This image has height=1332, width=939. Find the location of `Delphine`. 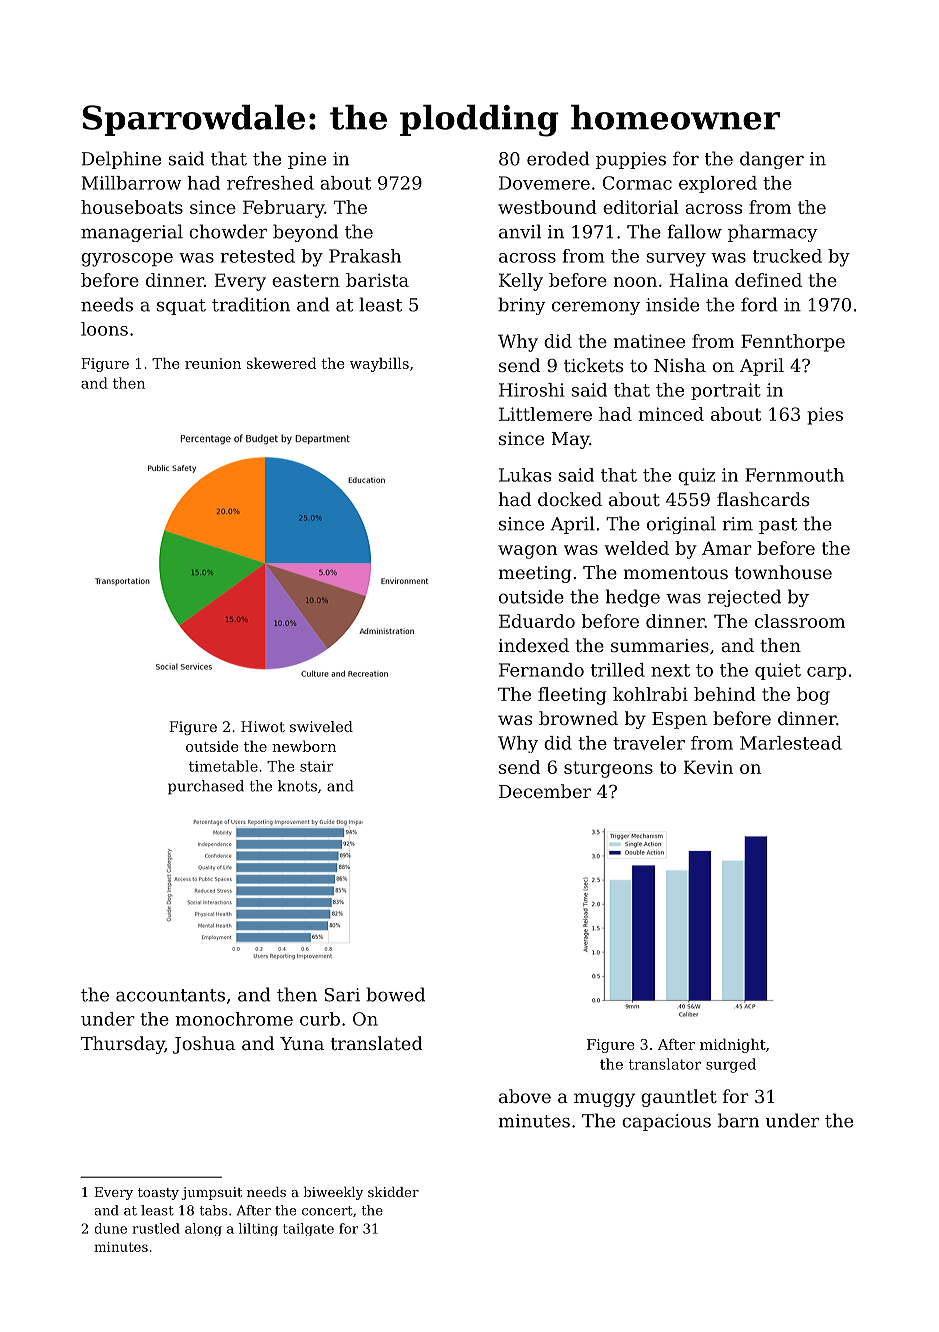

Delphine is located at coordinates (121, 160).
